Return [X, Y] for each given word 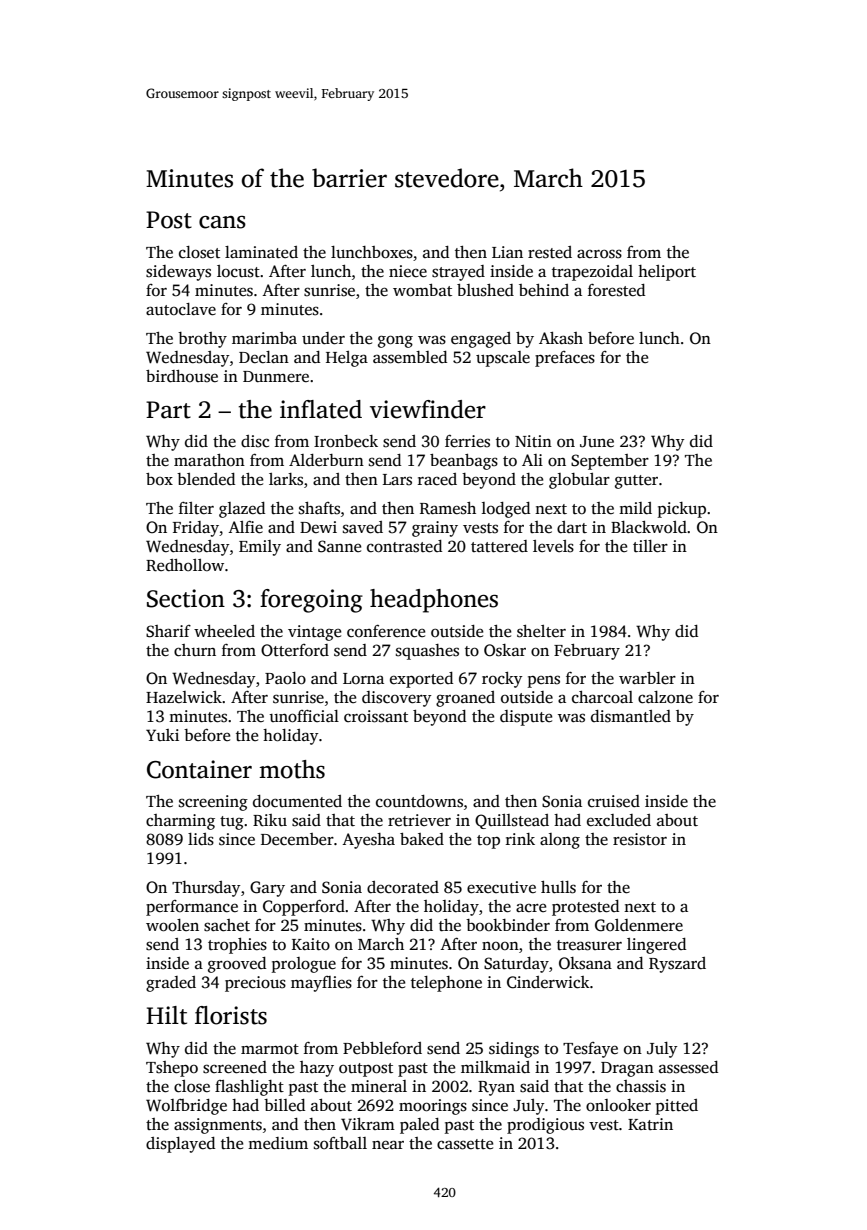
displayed [180, 1145]
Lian [507, 252]
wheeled [224, 631]
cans [222, 222]
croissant [376, 716]
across [599, 254]
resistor [640, 839]
